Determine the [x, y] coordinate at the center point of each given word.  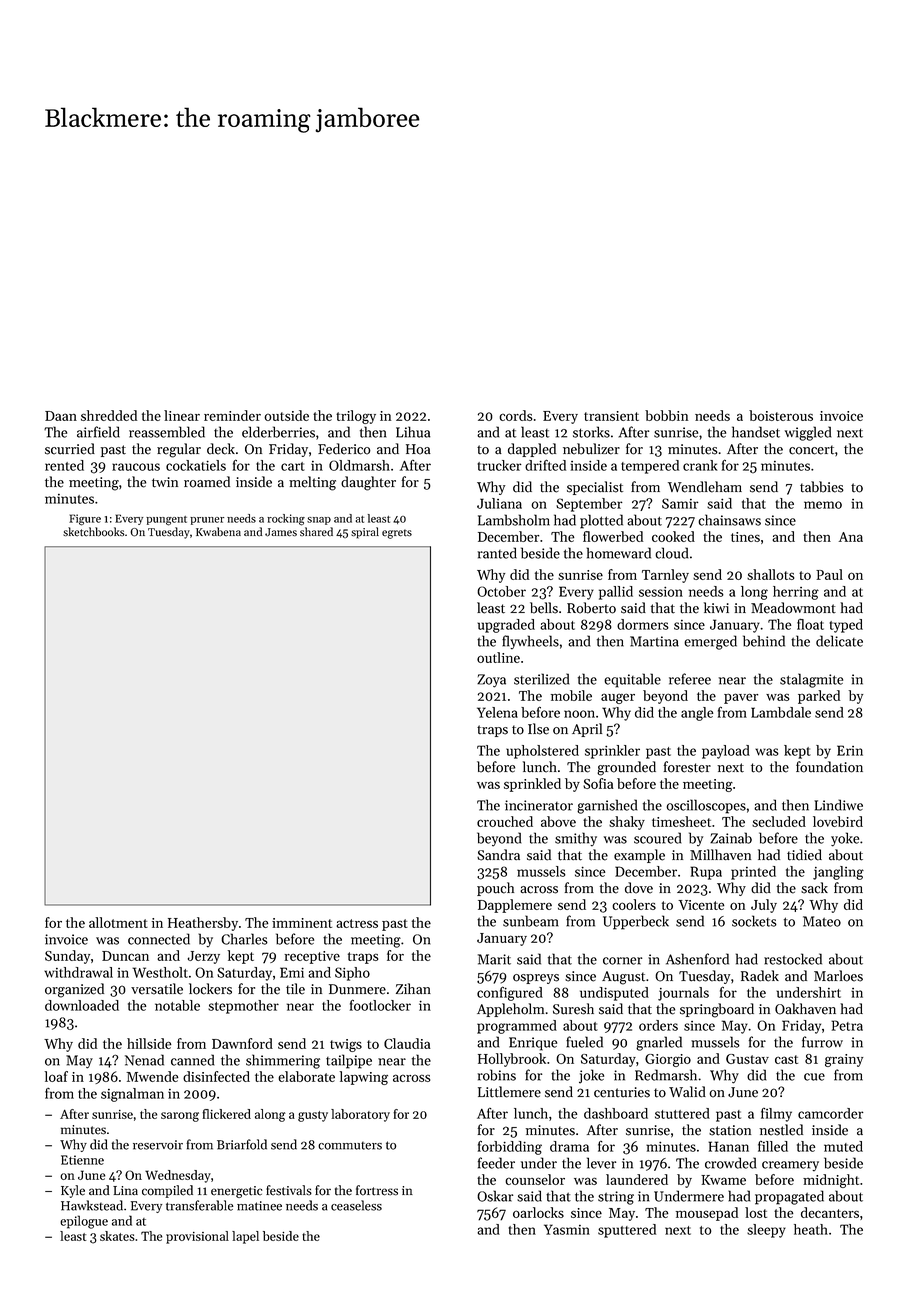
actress [357, 923]
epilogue [84, 1222]
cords [515, 415]
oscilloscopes [706, 806]
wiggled [808, 433]
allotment [118, 922]
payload [726, 752]
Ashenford [697, 959]
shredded [109, 415]
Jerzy [204, 957]
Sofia [598, 783]
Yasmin [567, 1229]
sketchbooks [93, 532]
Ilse [538, 729]
